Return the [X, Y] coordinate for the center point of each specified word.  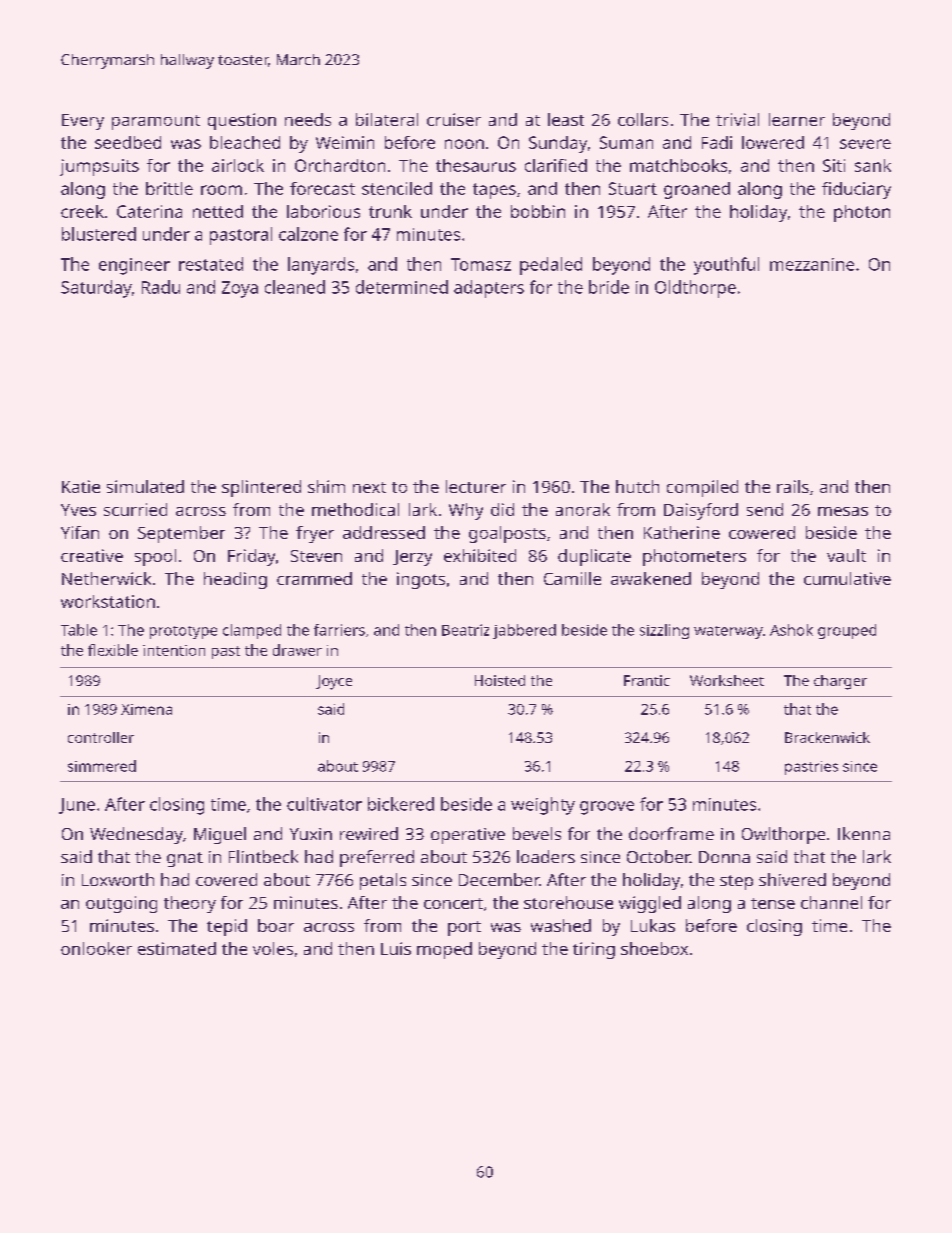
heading [235, 580]
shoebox [654, 948]
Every [83, 122]
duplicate [594, 557]
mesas [843, 511]
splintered [261, 488]
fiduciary [856, 190]
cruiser [454, 119]
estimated [177, 948]
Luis [396, 948]
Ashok [791, 630]
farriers [339, 630]
